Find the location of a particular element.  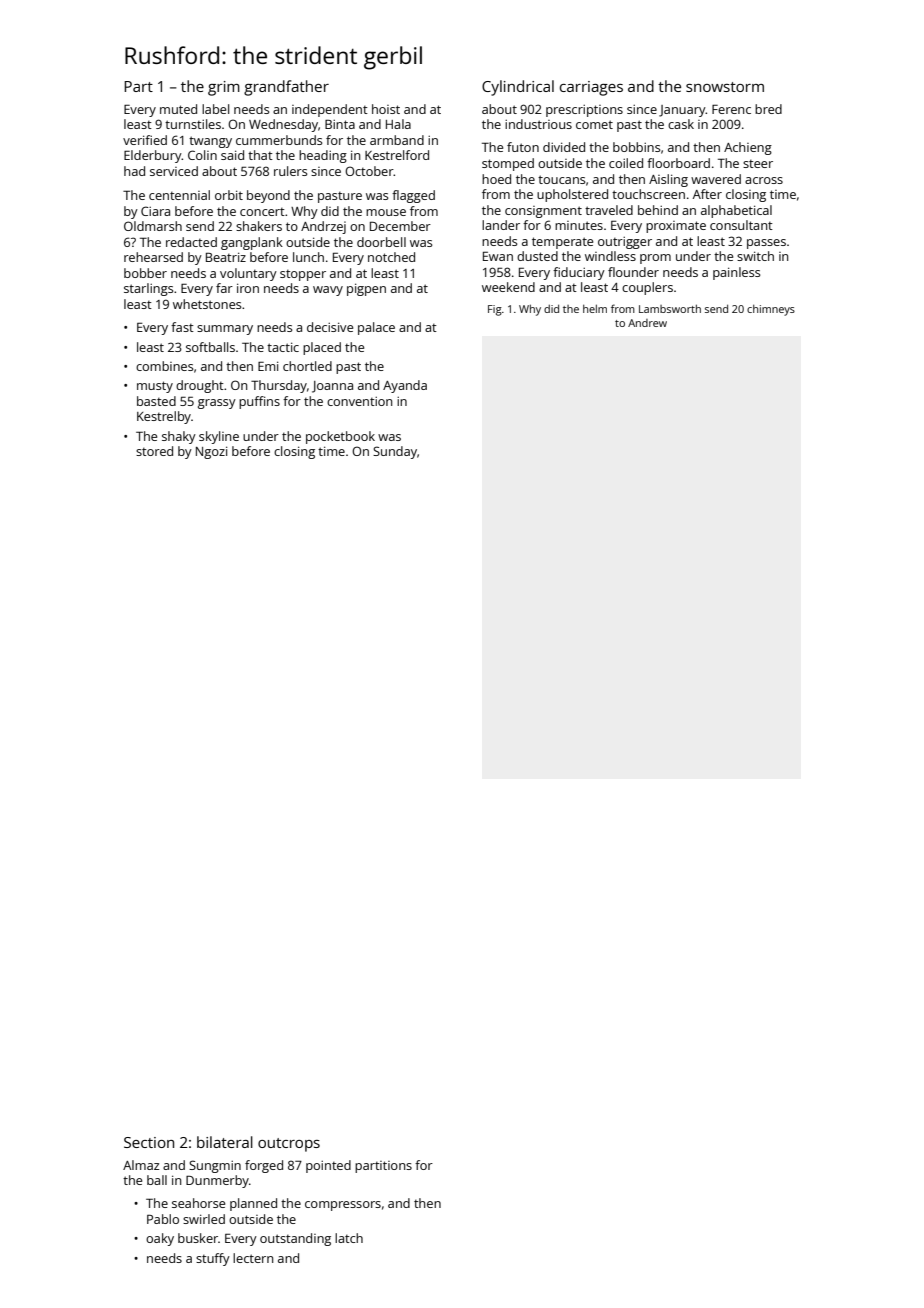

stored is located at coordinates (154, 451).
